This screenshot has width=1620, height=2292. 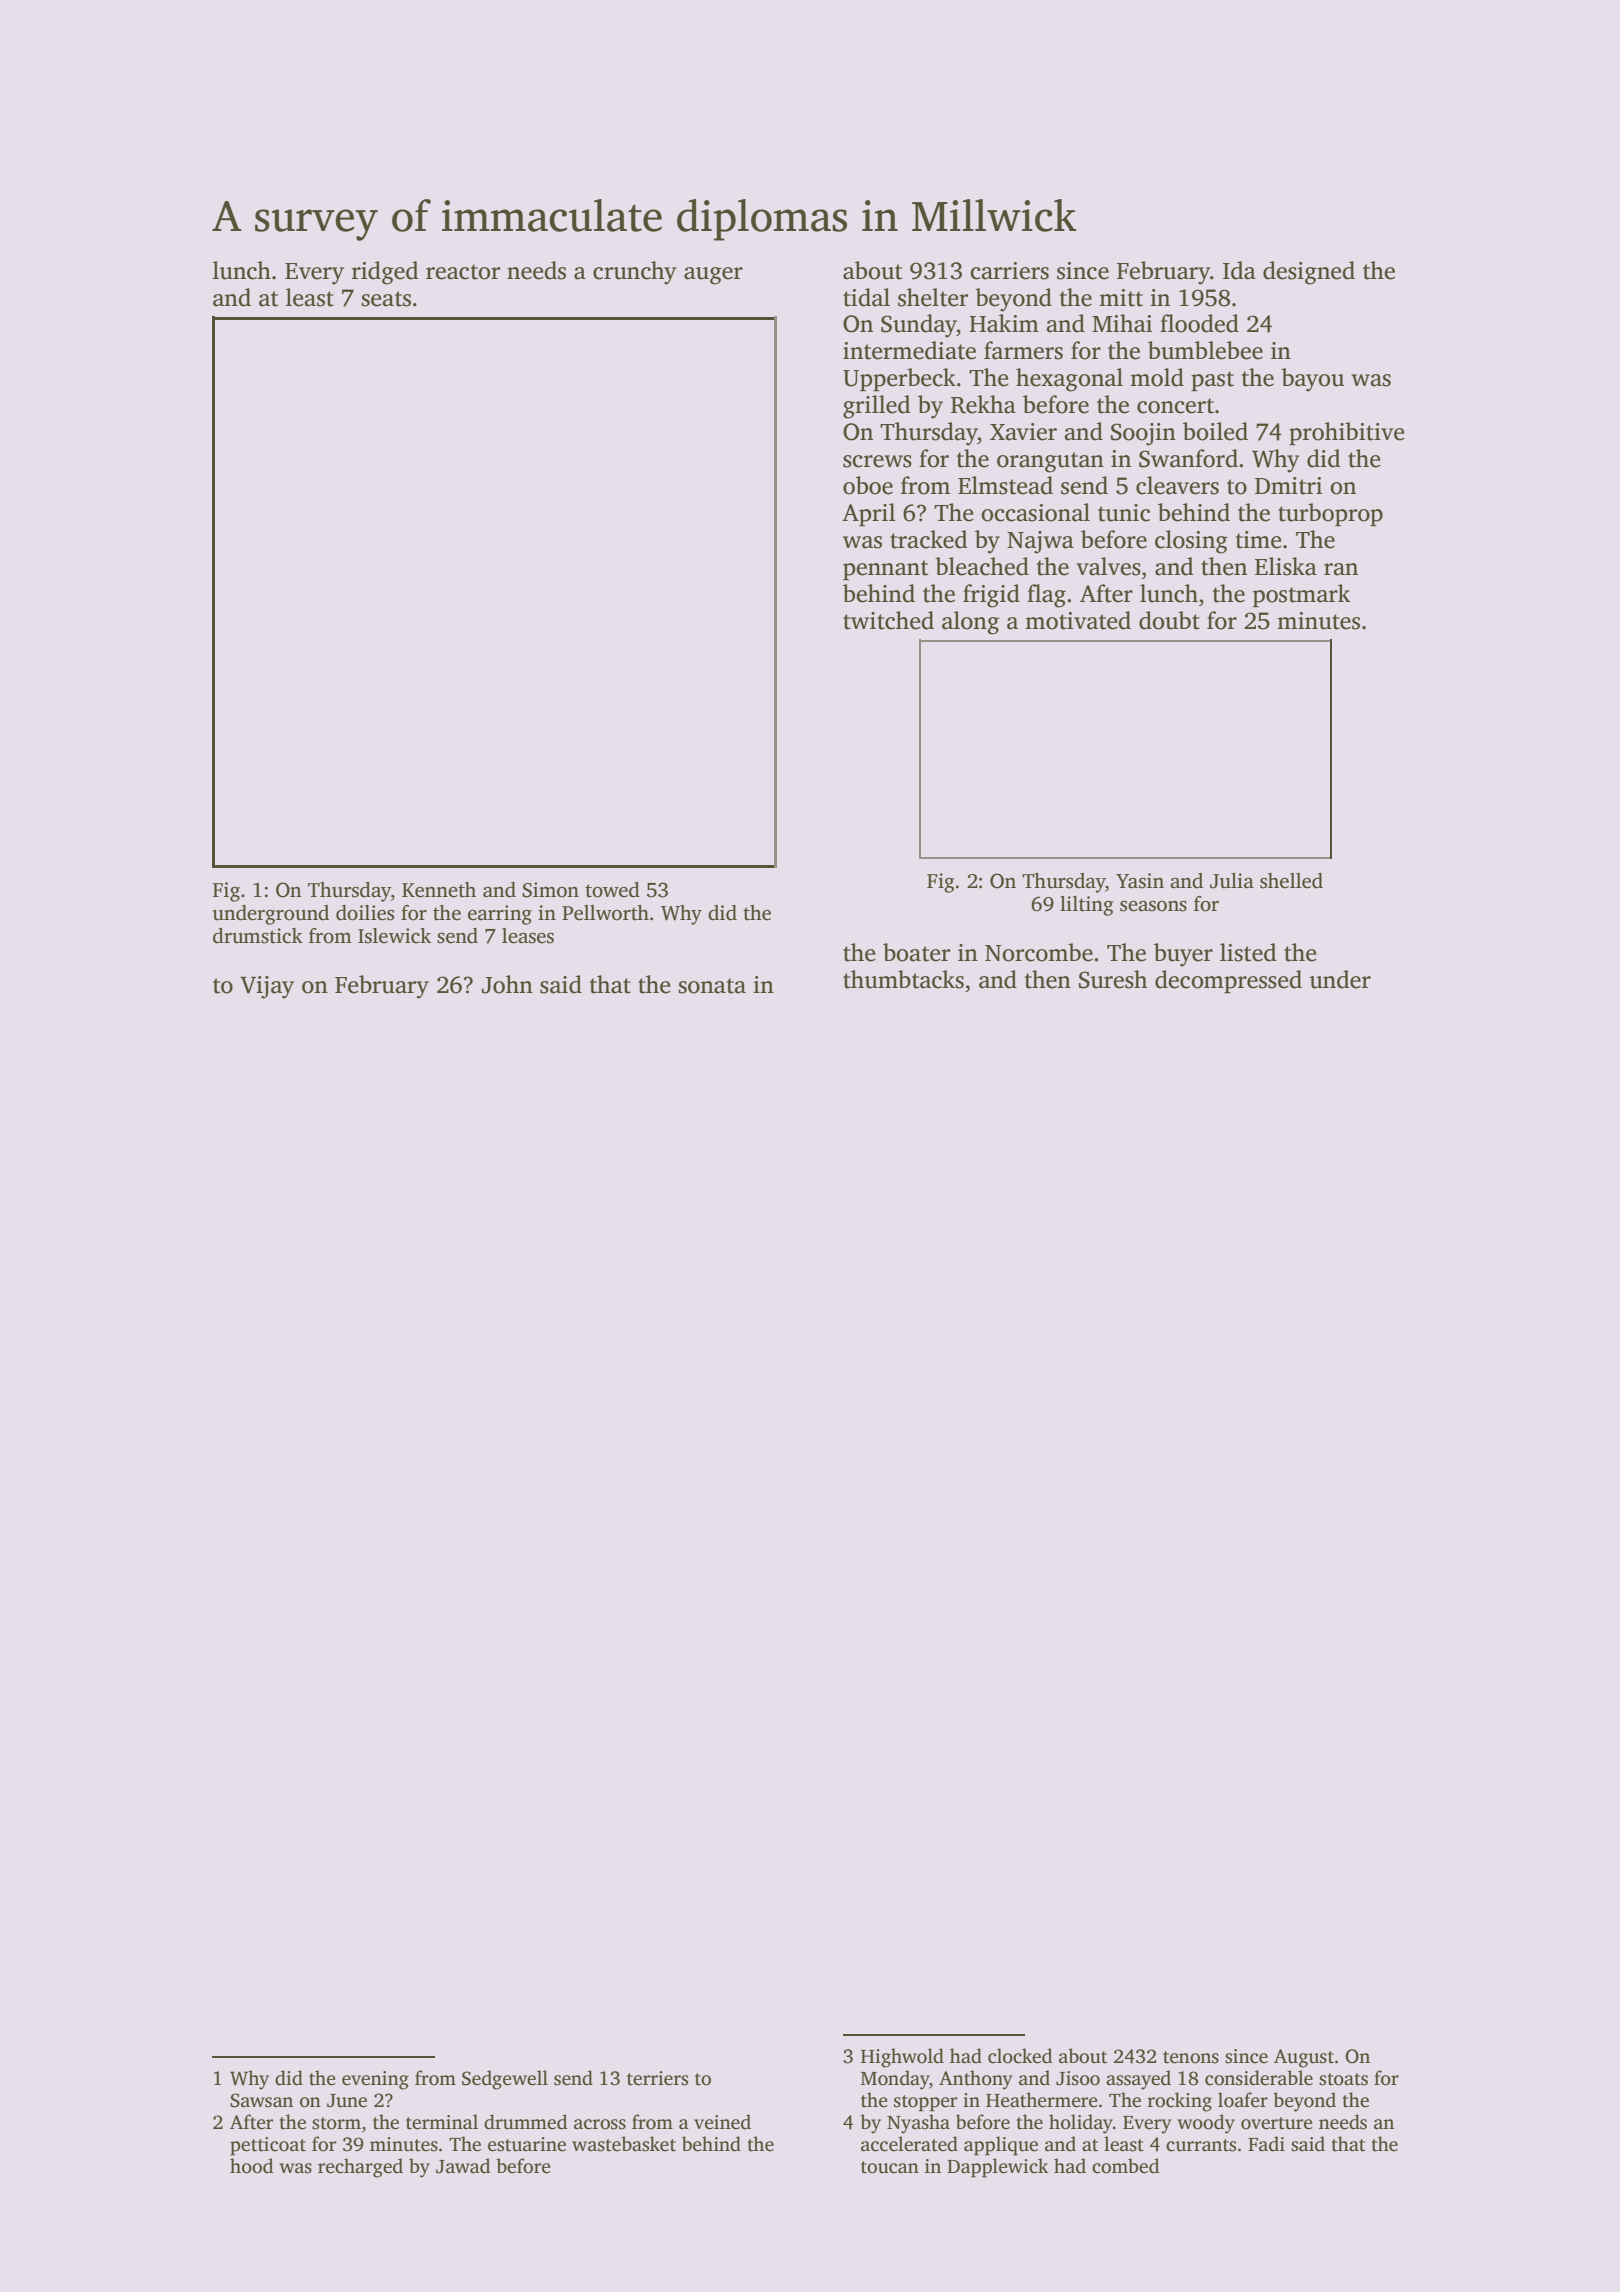 What do you see at coordinates (1312, 380) in the screenshot?
I see `bayou` at bounding box center [1312, 380].
